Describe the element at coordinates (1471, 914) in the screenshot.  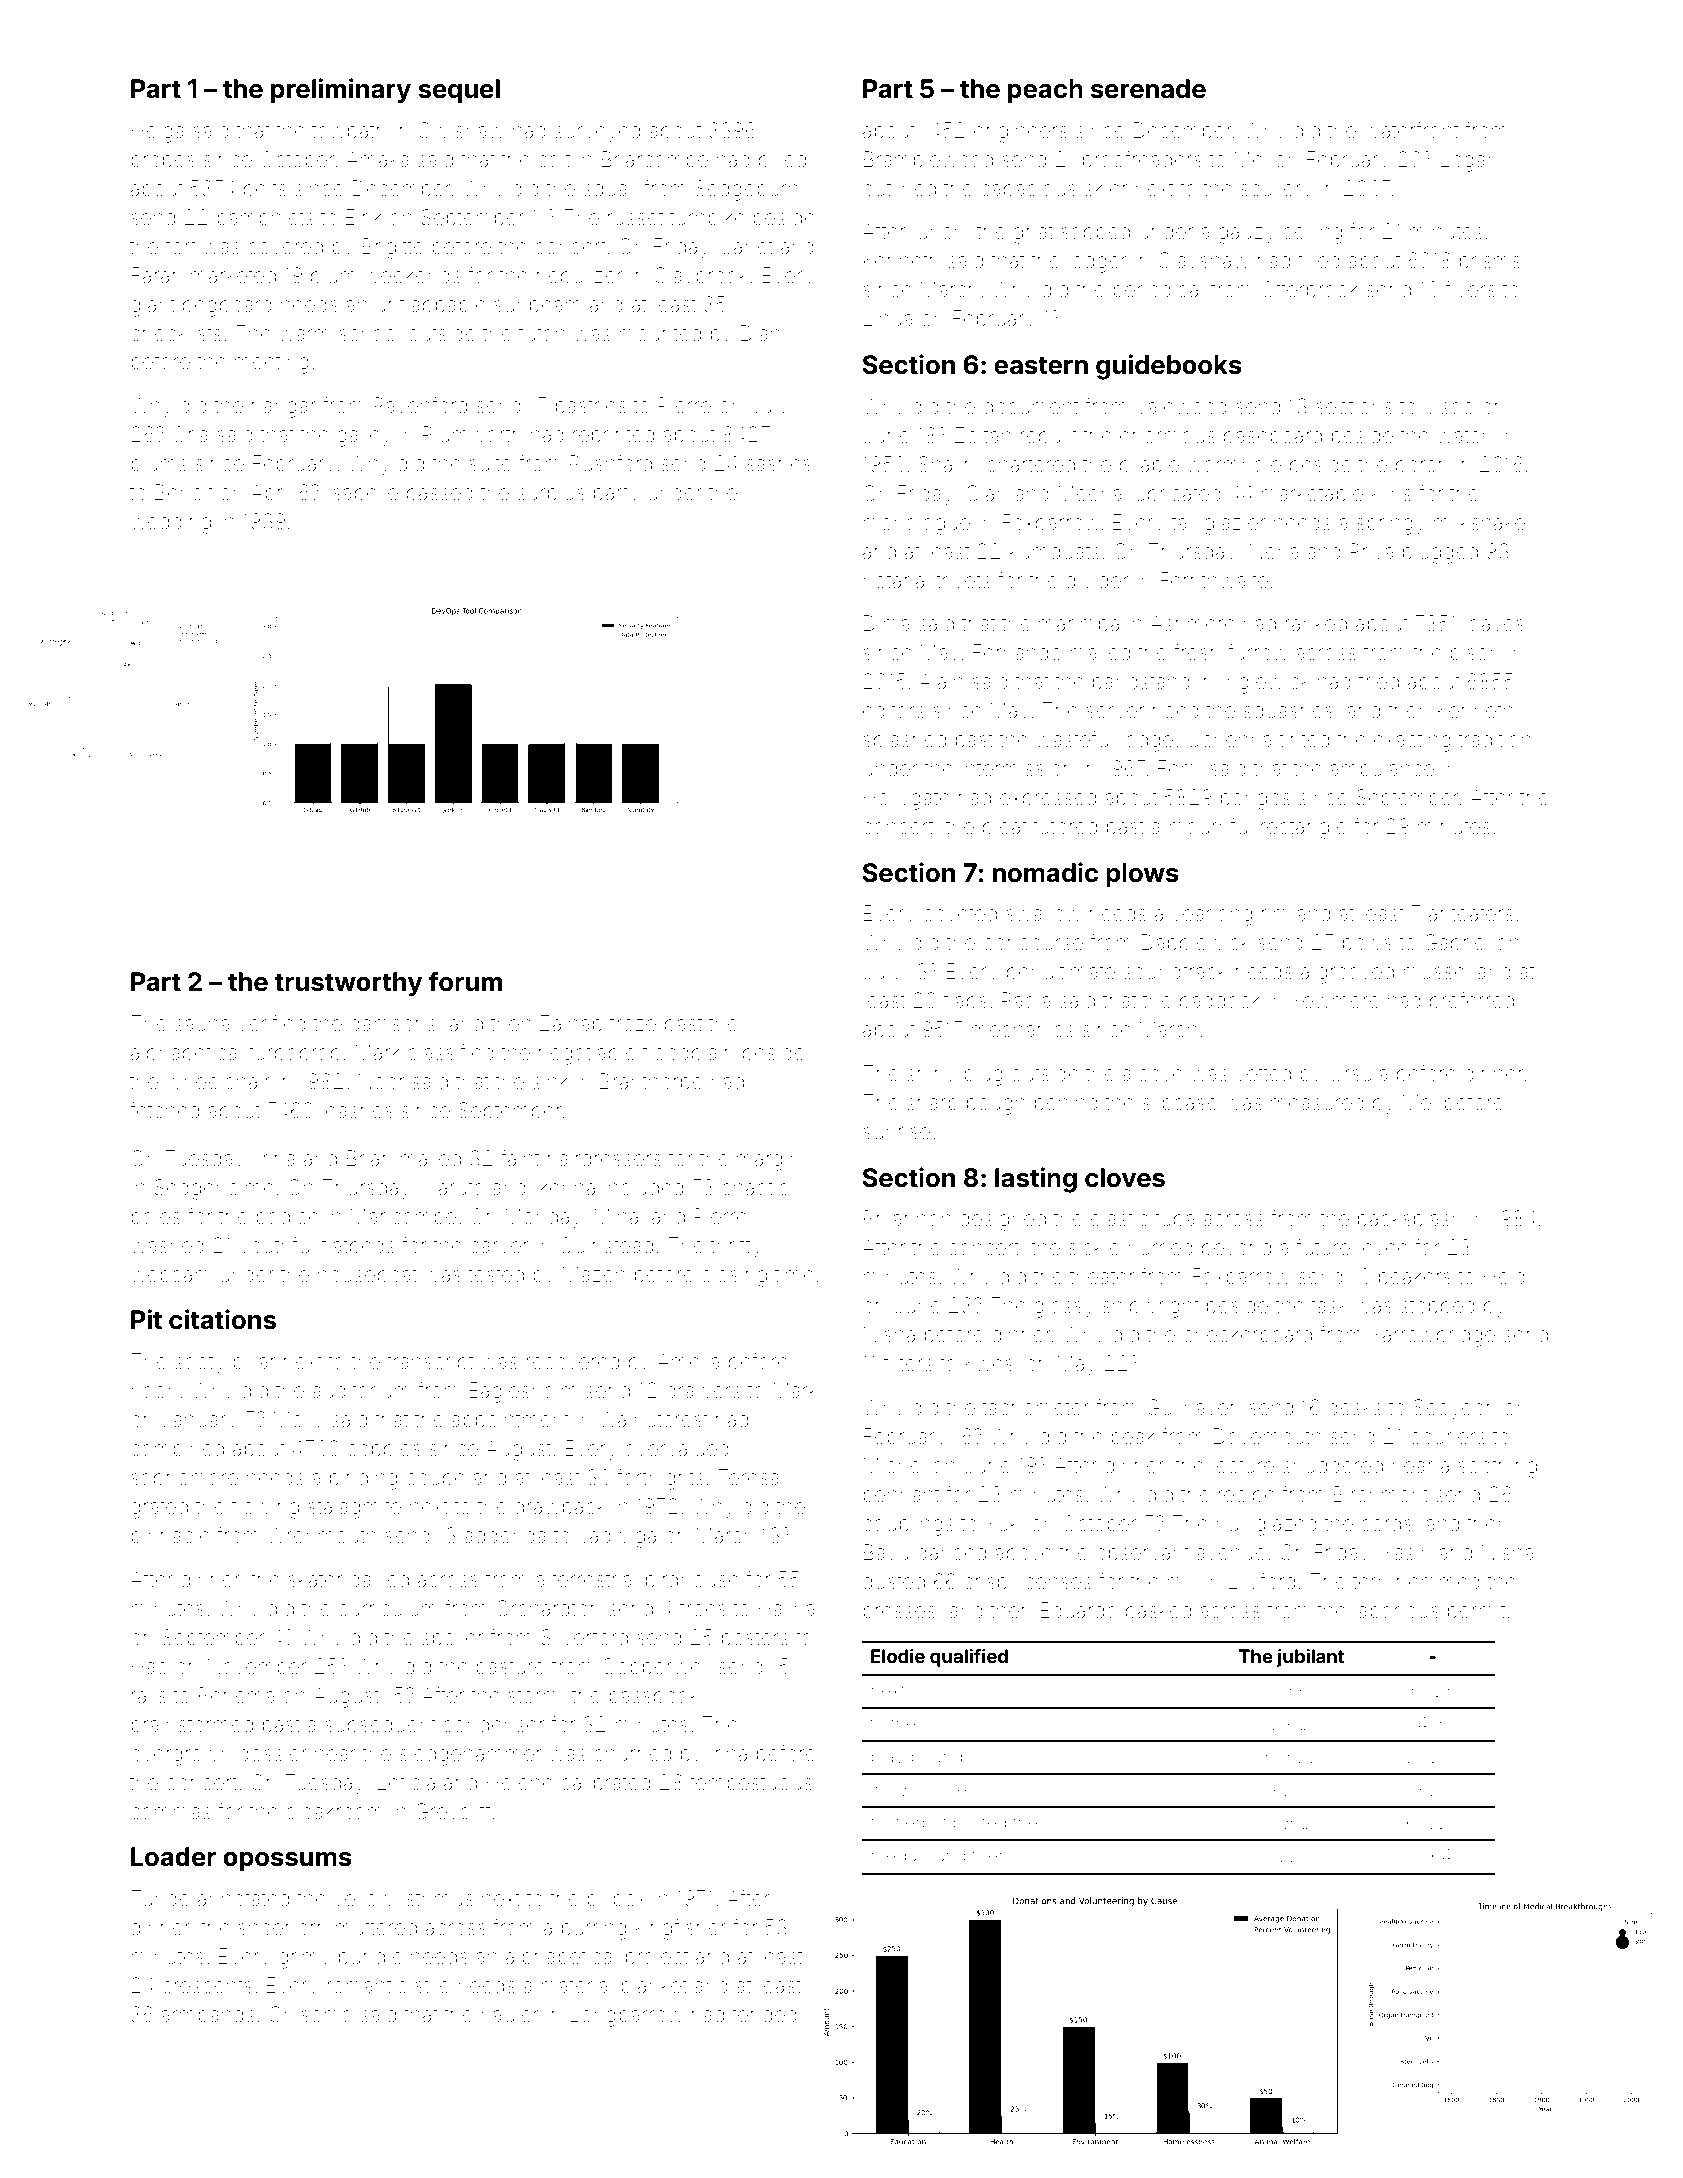
I see `anteaters` at that location.
